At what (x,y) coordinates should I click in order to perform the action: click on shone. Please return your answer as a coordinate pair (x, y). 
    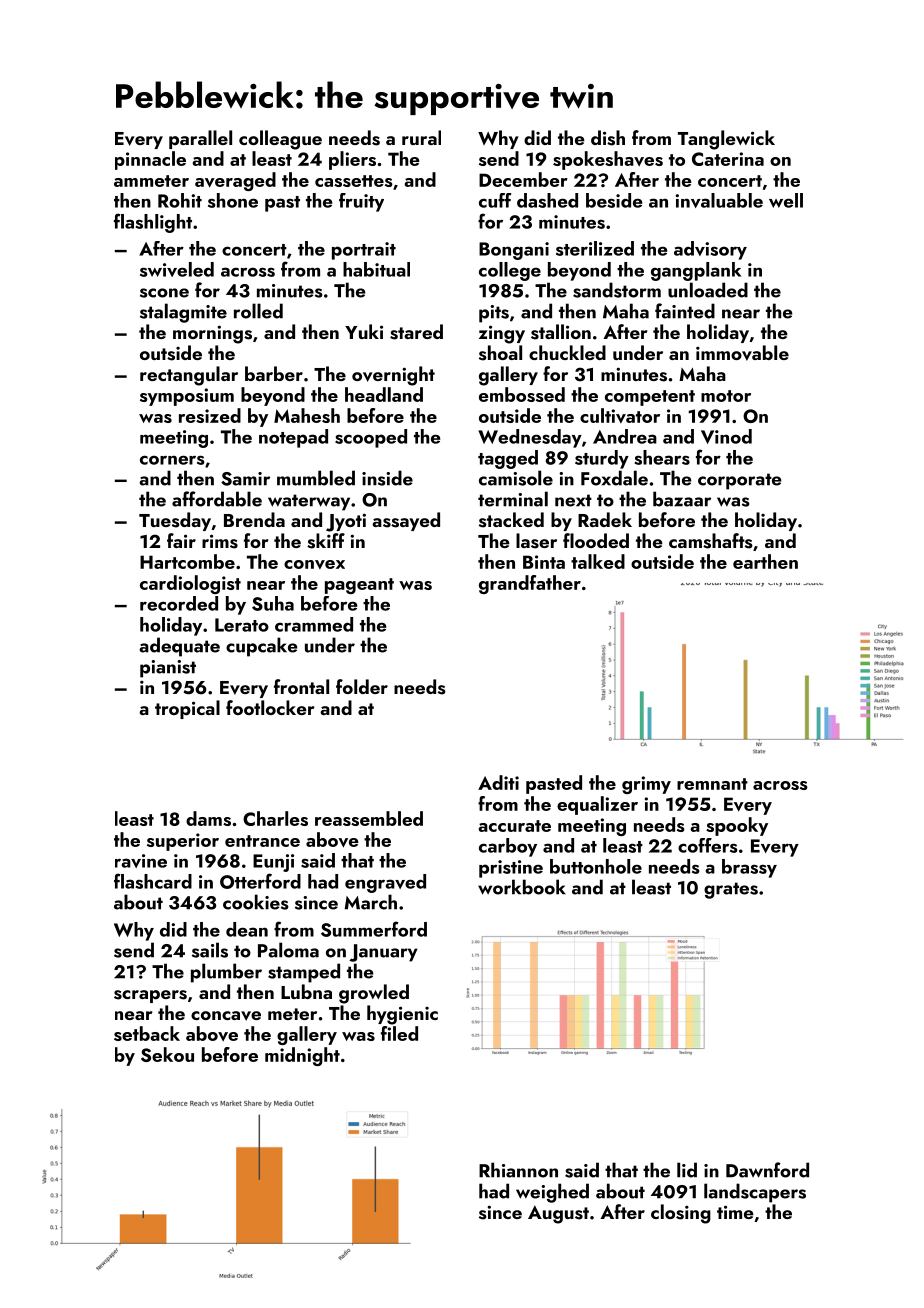
    Looking at the image, I should click on (233, 200).
